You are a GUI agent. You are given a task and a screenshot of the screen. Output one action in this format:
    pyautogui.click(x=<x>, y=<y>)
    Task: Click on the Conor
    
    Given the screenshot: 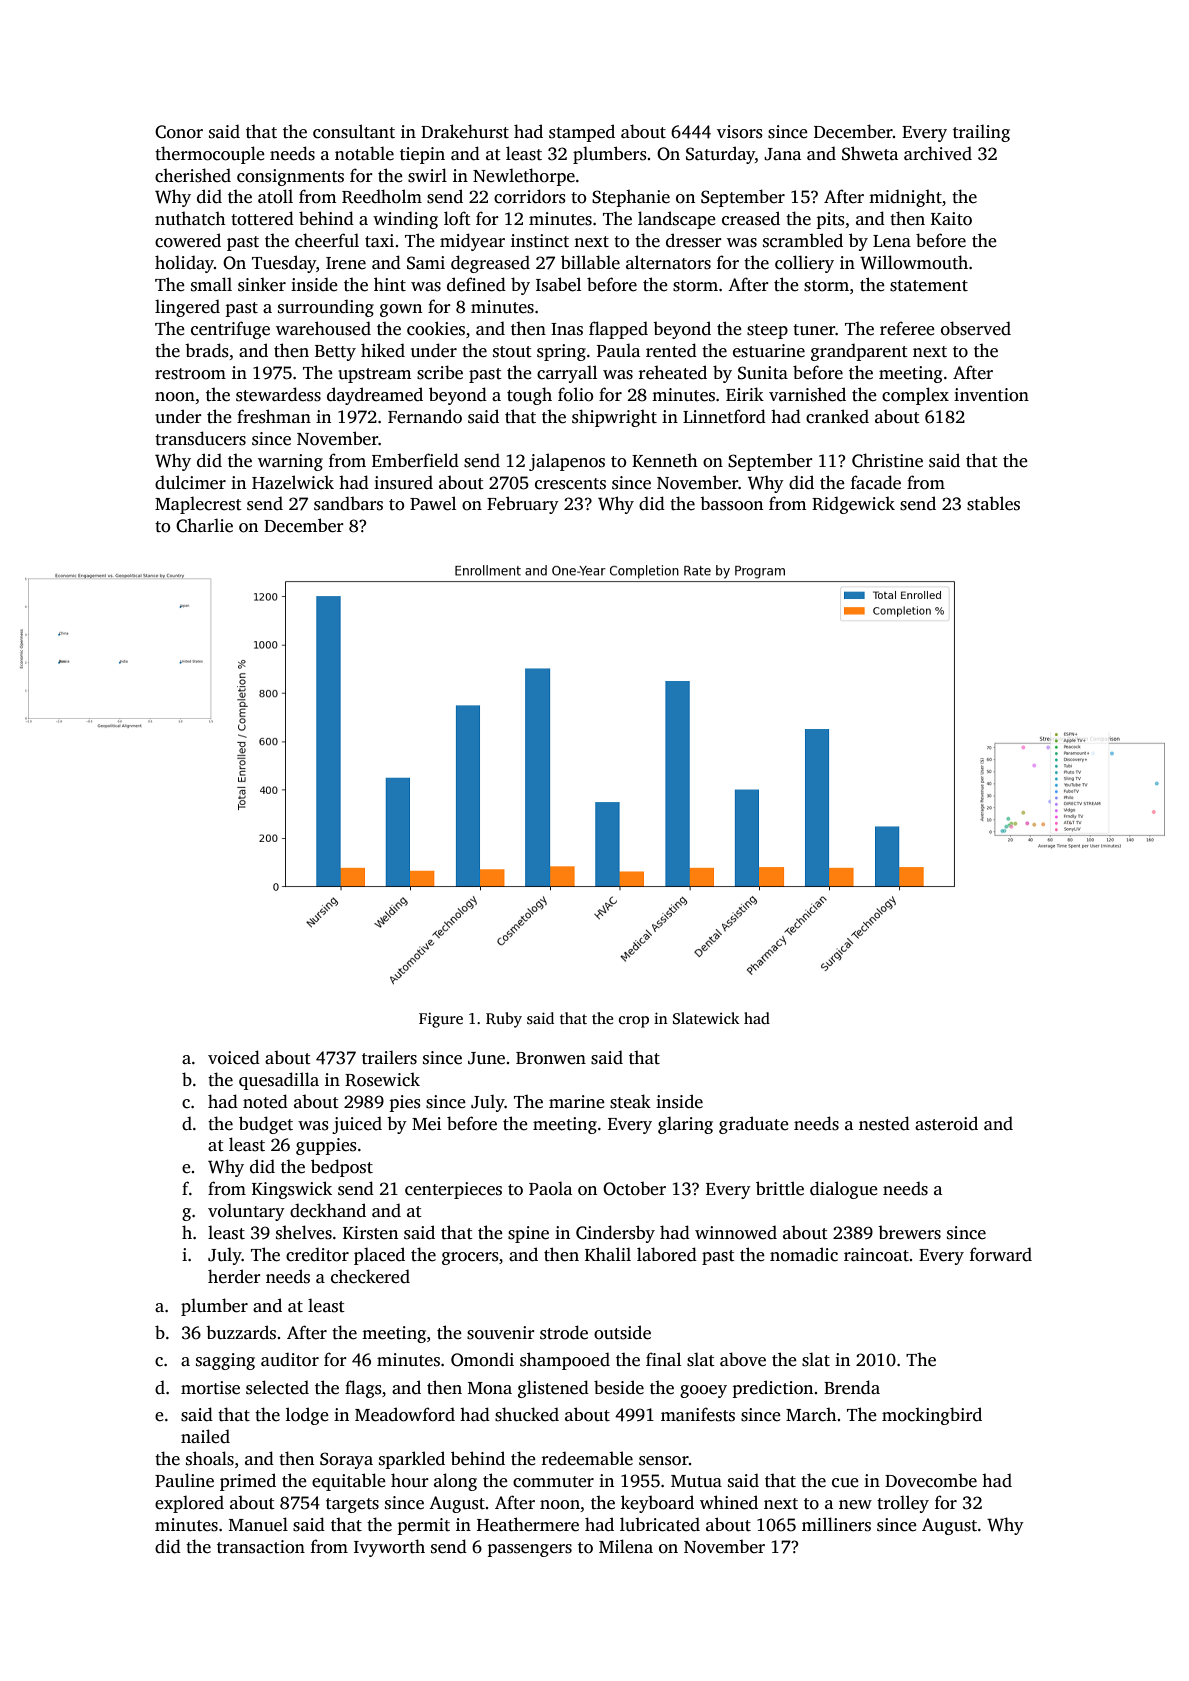 What is the action you would take?
    pyautogui.click(x=179, y=132)
